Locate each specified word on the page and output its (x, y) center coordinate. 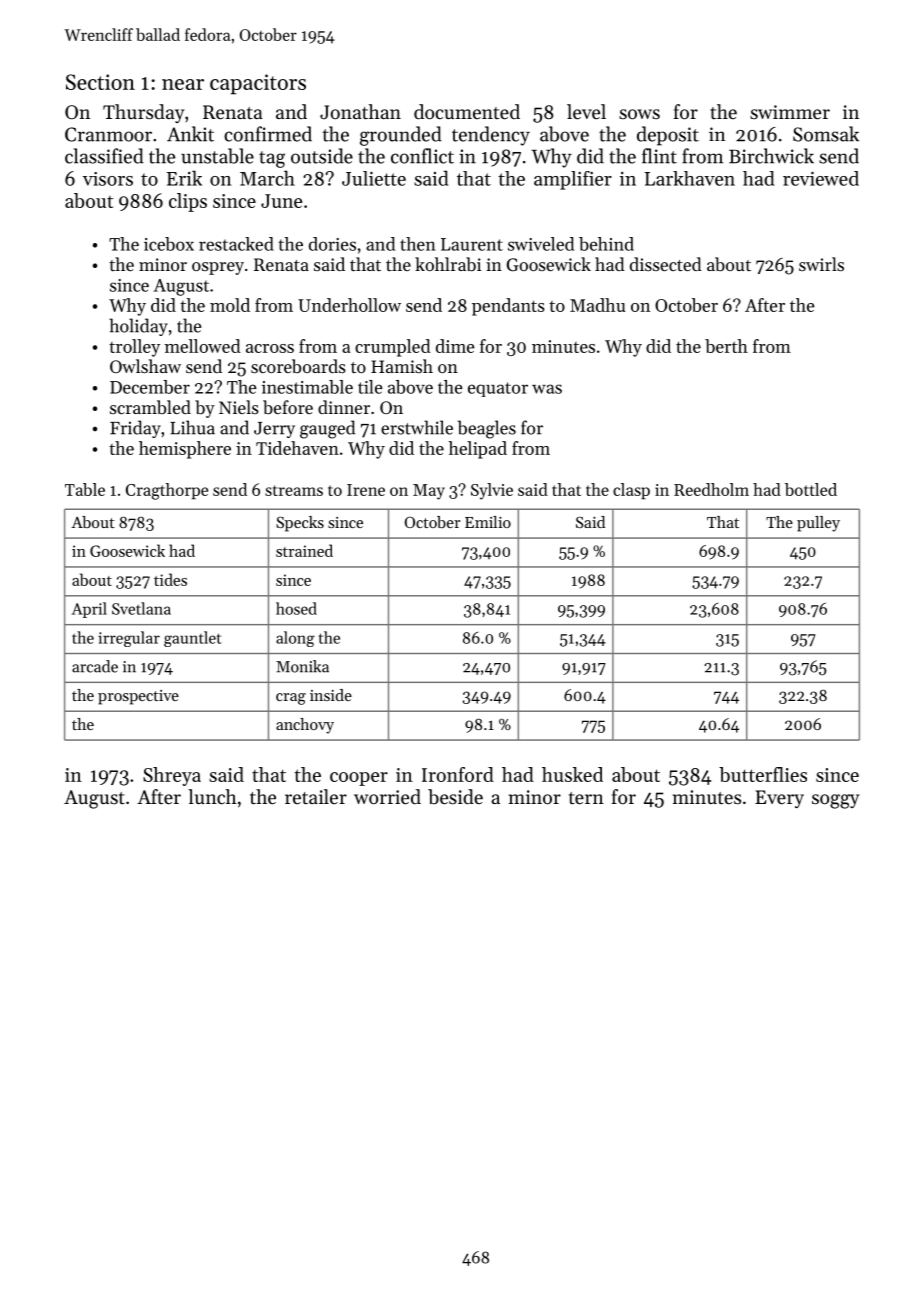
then (418, 244)
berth (726, 346)
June (281, 201)
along (295, 639)
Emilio (488, 522)
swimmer (790, 112)
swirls (821, 264)
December (150, 387)
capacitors (258, 84)
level (586, 112)
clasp (631, 491)
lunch (212, 797)
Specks (300, 524)
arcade (95, 666)
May (429, 492)
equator (498, 389)
